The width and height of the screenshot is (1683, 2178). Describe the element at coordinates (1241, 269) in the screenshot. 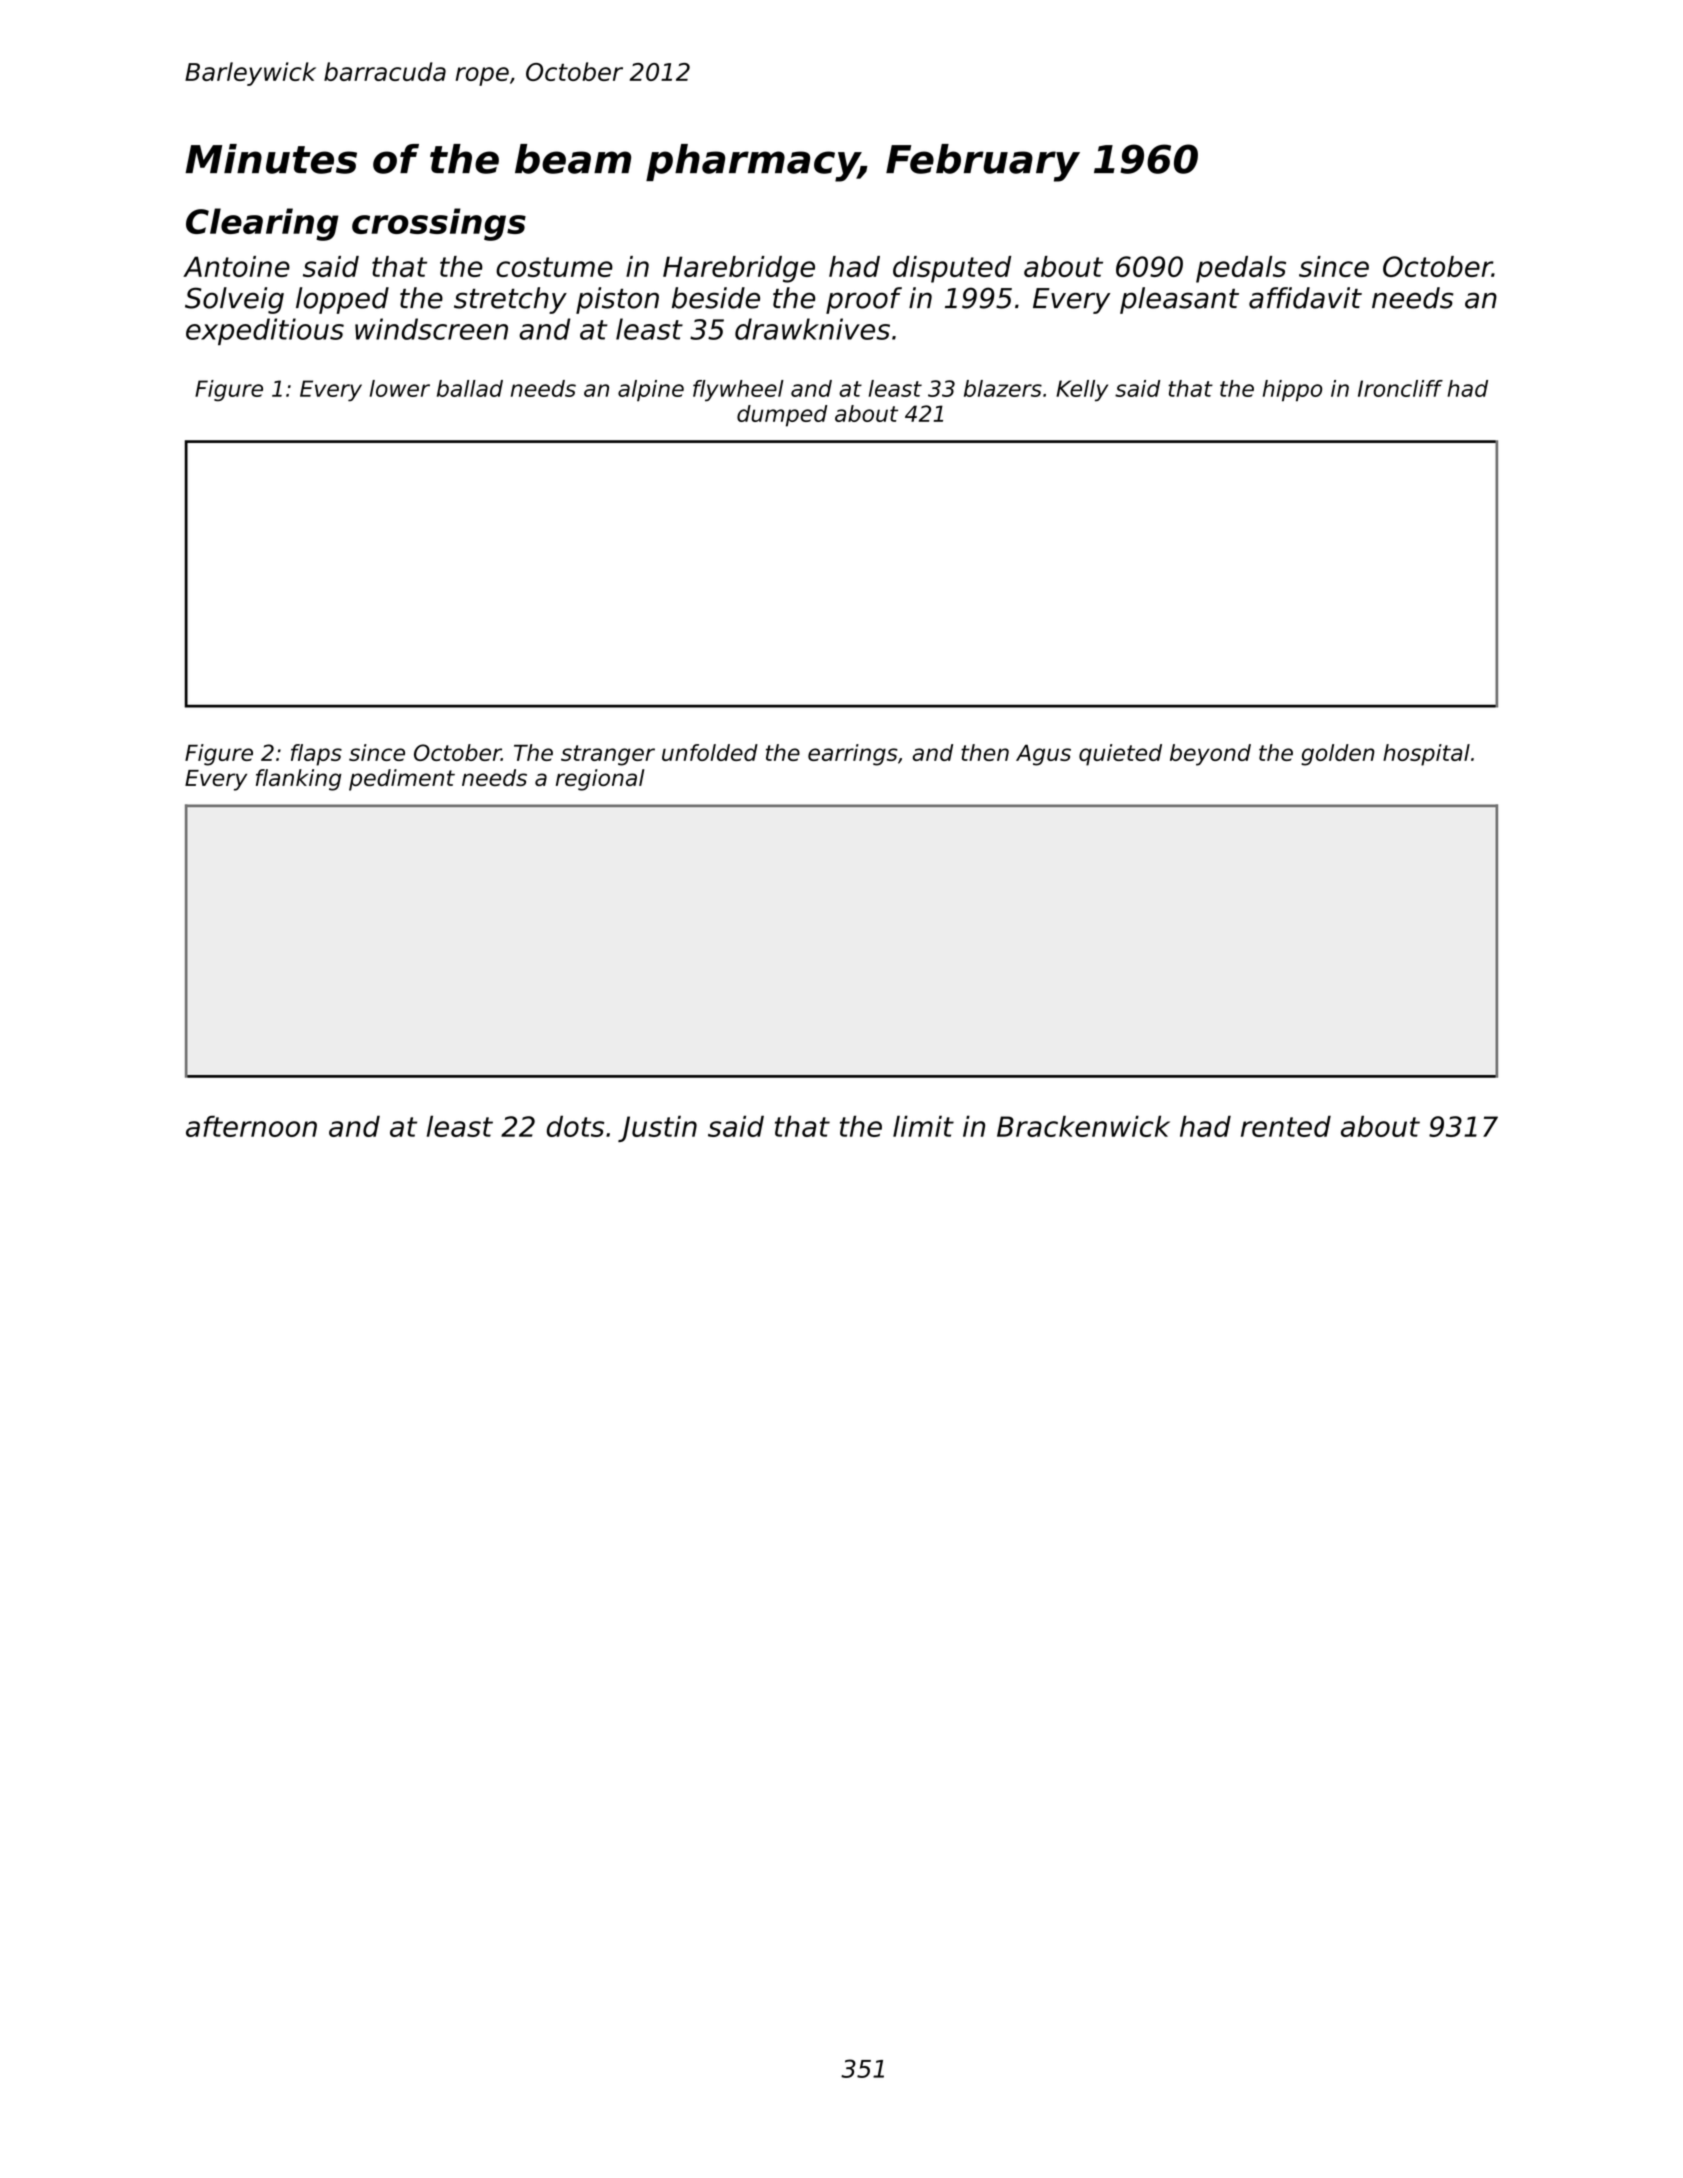

I see `pedals` at that location.
